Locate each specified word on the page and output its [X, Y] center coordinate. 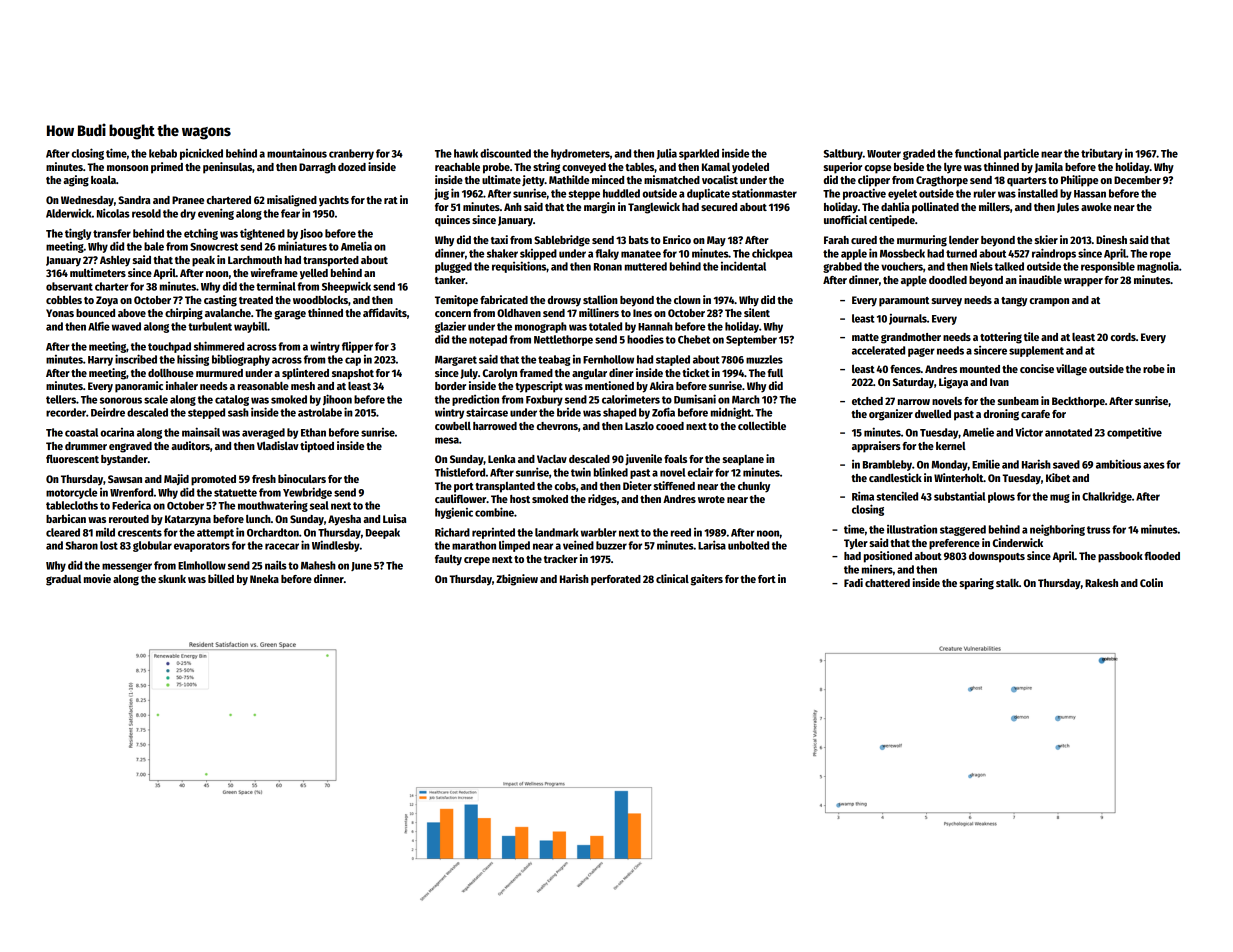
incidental [743, 266]
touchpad [169, 347]
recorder [66, 412]
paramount [904, 302]
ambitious [1118, 464]
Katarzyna [188, 520]
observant [69, 286]
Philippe [1079, 181]
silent [757, 312]
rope [1160, 255]
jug [441, 194]
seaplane [743, 460]
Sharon [81, 545]
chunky [754, 487]
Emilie [986, 464]
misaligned [292, 201]
